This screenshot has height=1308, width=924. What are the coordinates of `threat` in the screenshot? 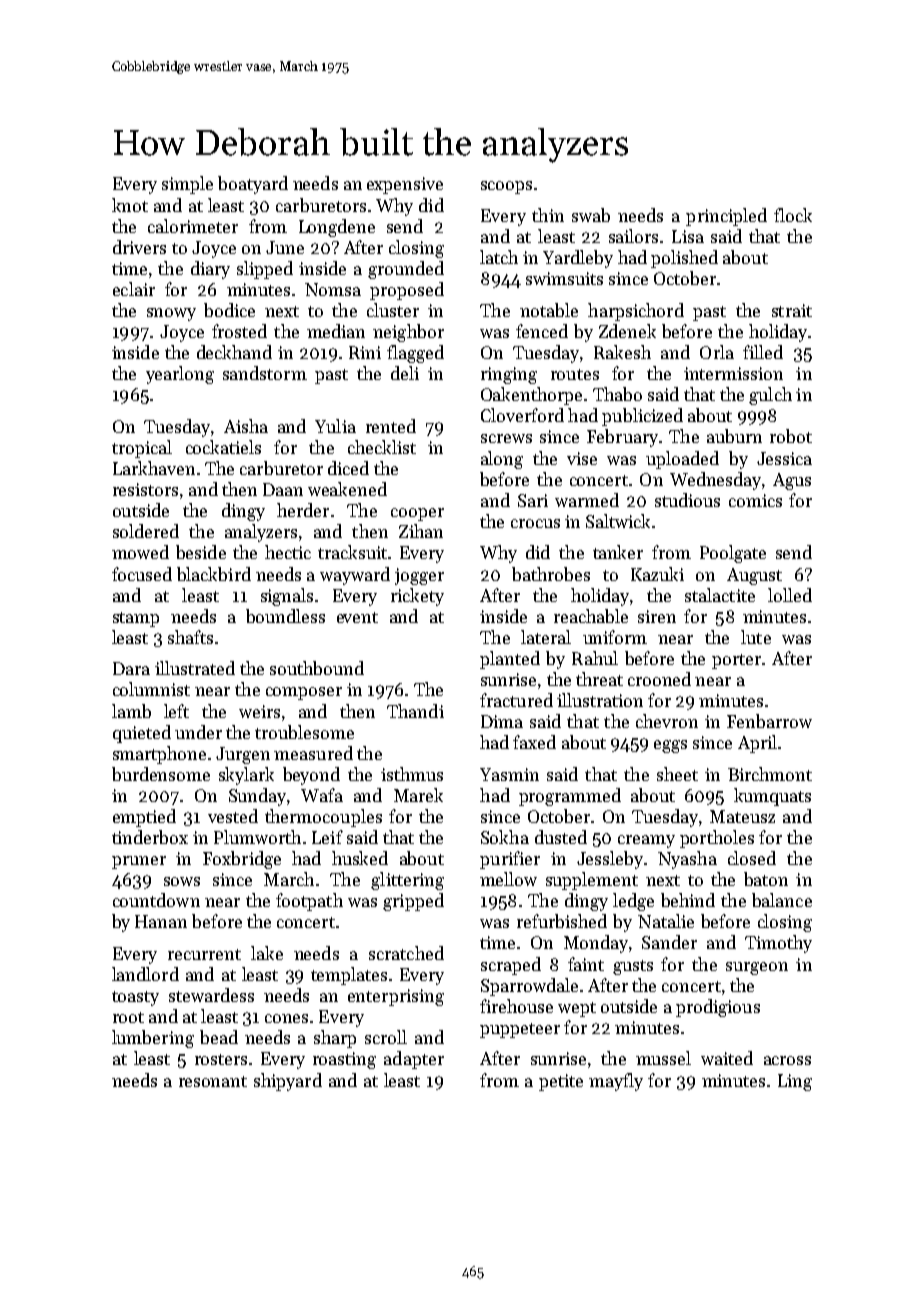 It's located at (599, 679).
